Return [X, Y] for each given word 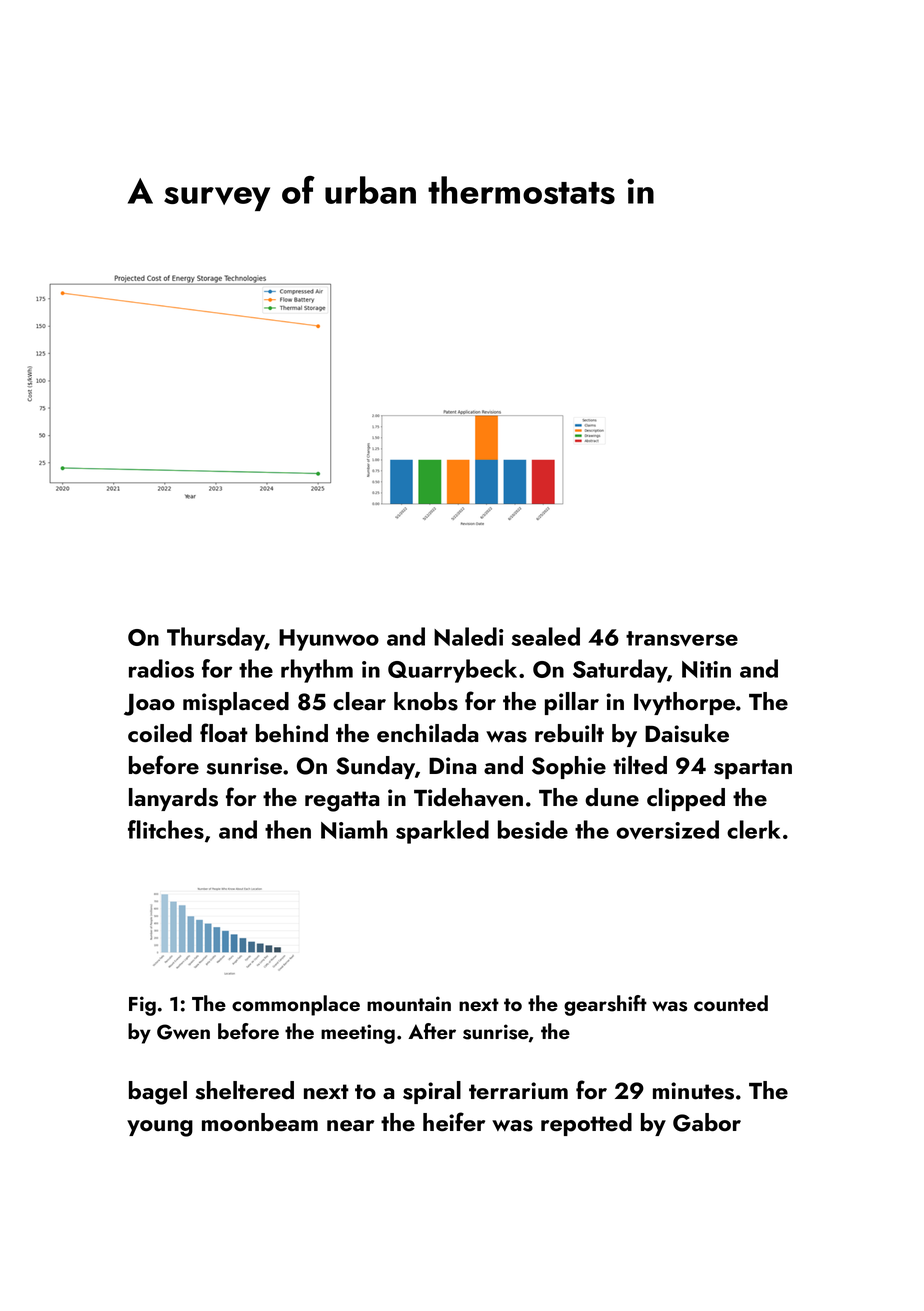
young [160, 1128]
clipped [686, 799]
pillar [572, 703]
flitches [166, 829]
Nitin [706, 669]
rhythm [317, 671]
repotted [586, 1124]
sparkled [442, 832]
